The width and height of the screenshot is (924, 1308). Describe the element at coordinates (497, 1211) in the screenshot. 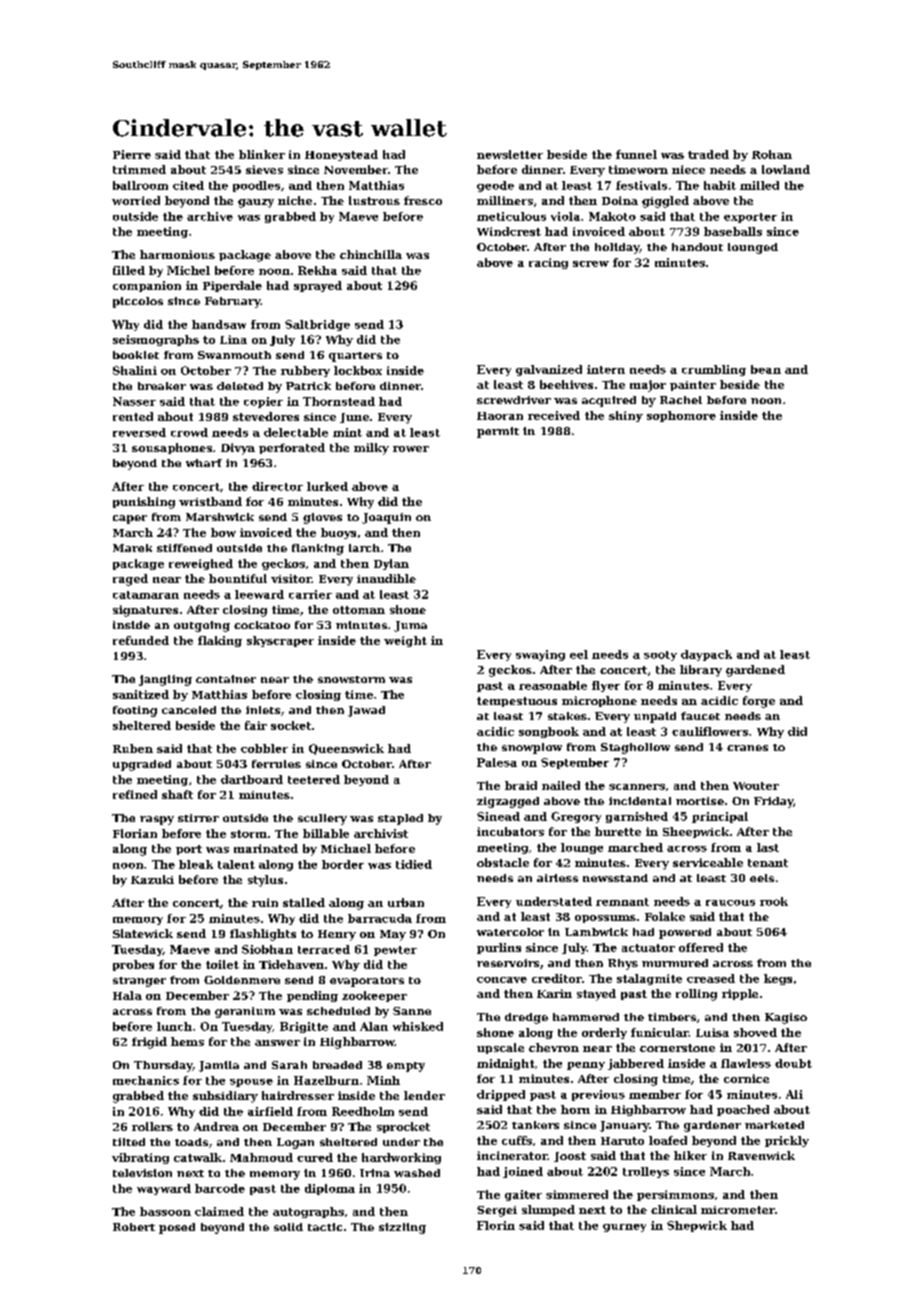

I see `Sergei` at that location.
